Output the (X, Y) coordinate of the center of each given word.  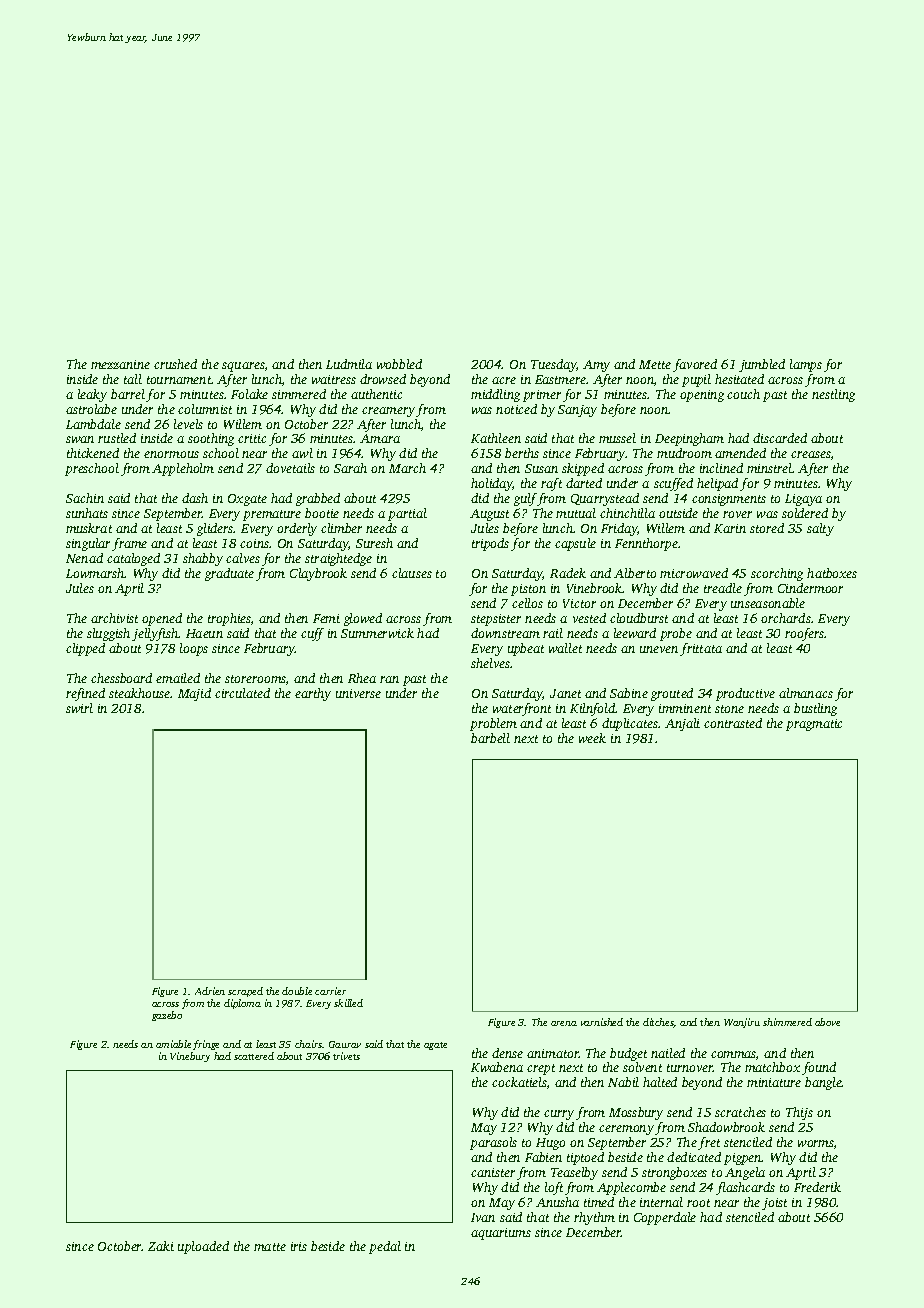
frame (129, 544)
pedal (385, 1247)
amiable (173, 1044)
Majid (194, 694)
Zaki (161, 1246)
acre (504, 380)
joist (774, 1204)
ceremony (626, 1130)
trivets (346, 1056)
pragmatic (814, 725)
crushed (175, 364)
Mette (655, 364)
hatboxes (832, 573)
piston (528, 590)
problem (493, 724)
